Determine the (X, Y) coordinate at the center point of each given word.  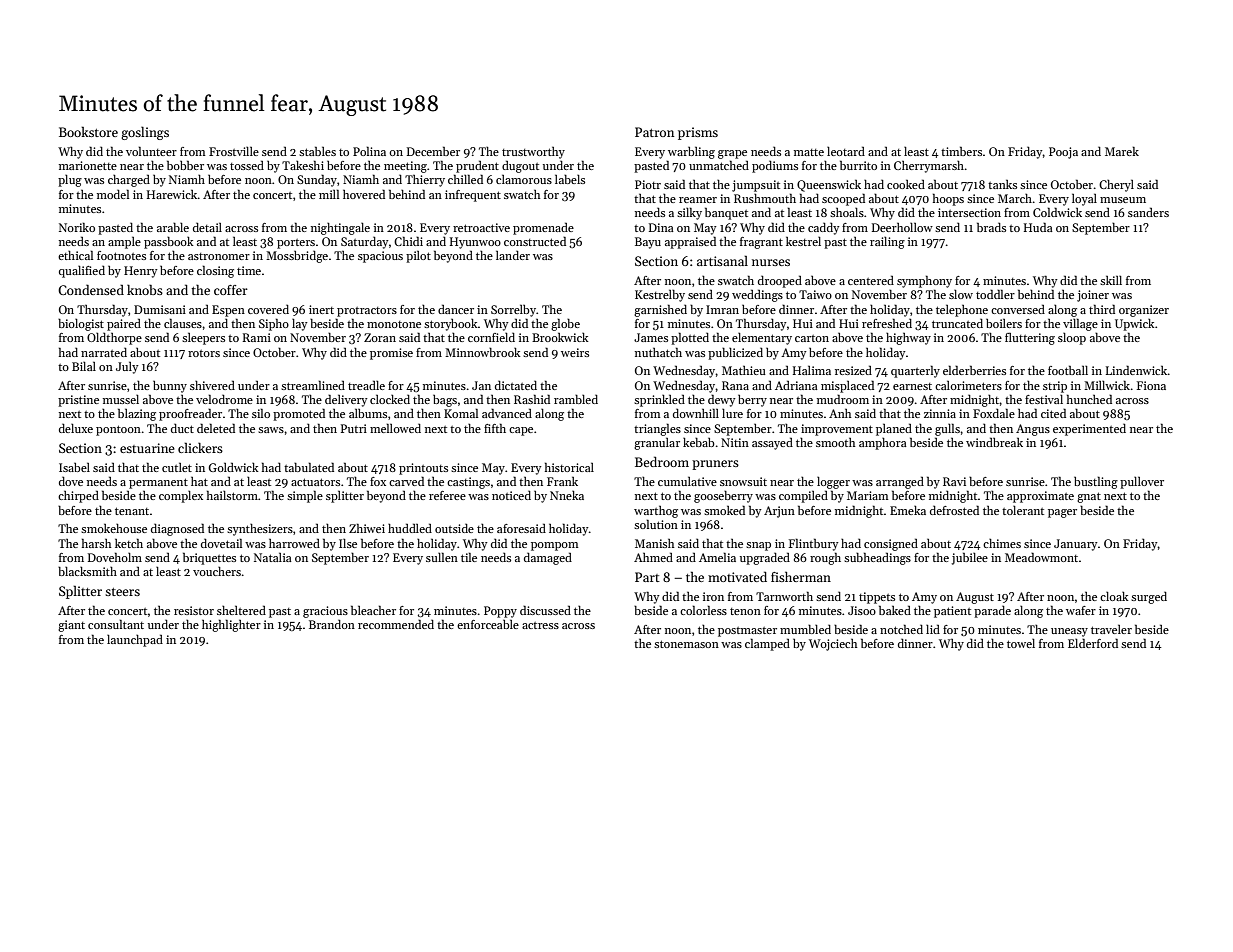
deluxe (76, 428)
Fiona (1151, 385)
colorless (703, 610)
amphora (883, 444)
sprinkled (659, 400)
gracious (325, 612)
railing (887, 243)
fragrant (761, 243)
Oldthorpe (114, 338)
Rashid (532, 399)
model (113, 194)
